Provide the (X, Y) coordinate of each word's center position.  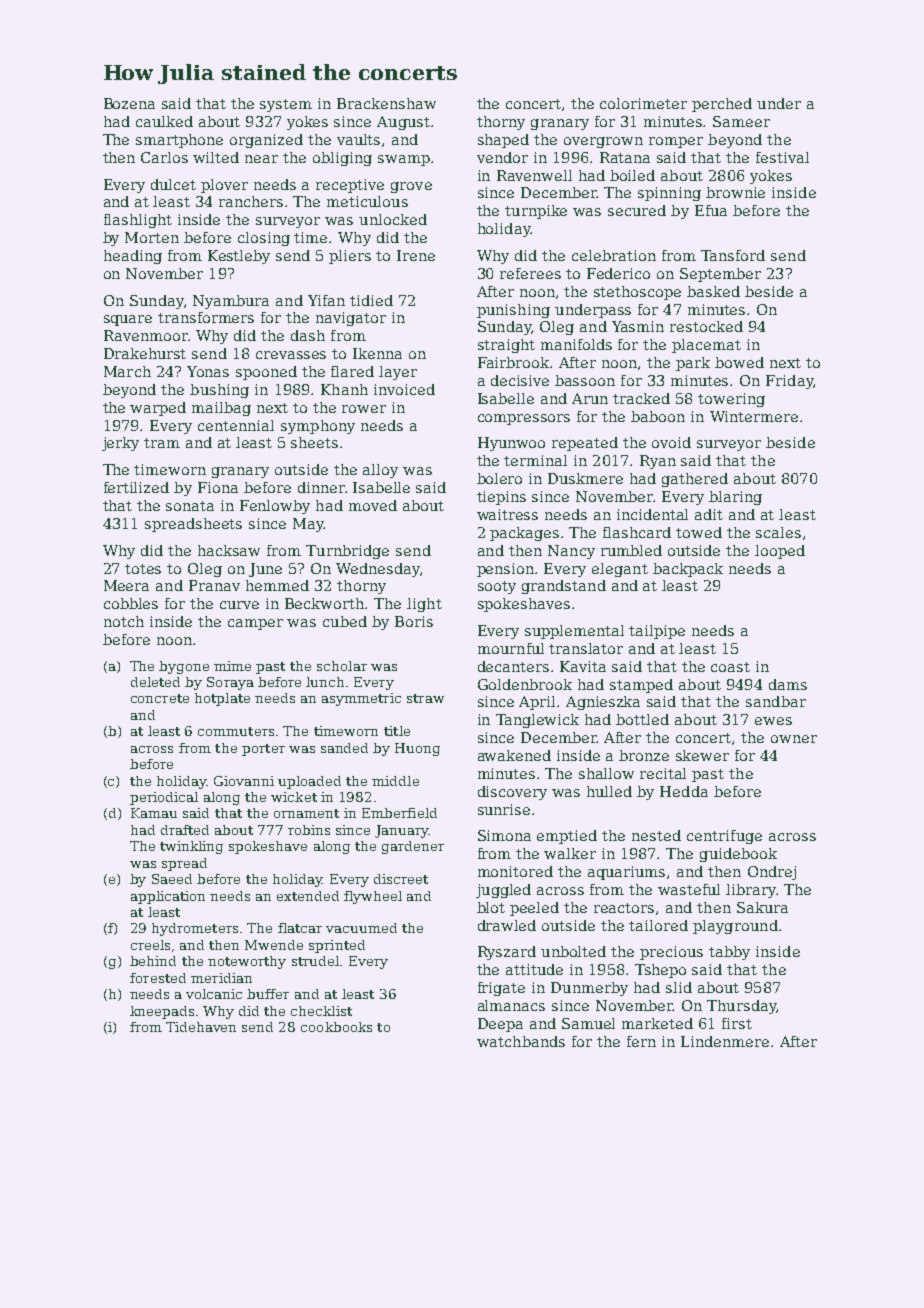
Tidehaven (201, 1027)
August (403, 123)
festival (782, 157)
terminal (535, 460)
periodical (164, 798)
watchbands (521, 1041)
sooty (497, 587)
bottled (642, 719)
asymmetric (361, 699)
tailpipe (657, 632)
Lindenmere (725, 1041)
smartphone (179, 141)
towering (731, 400)
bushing (219, 391)
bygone (184, 667)
